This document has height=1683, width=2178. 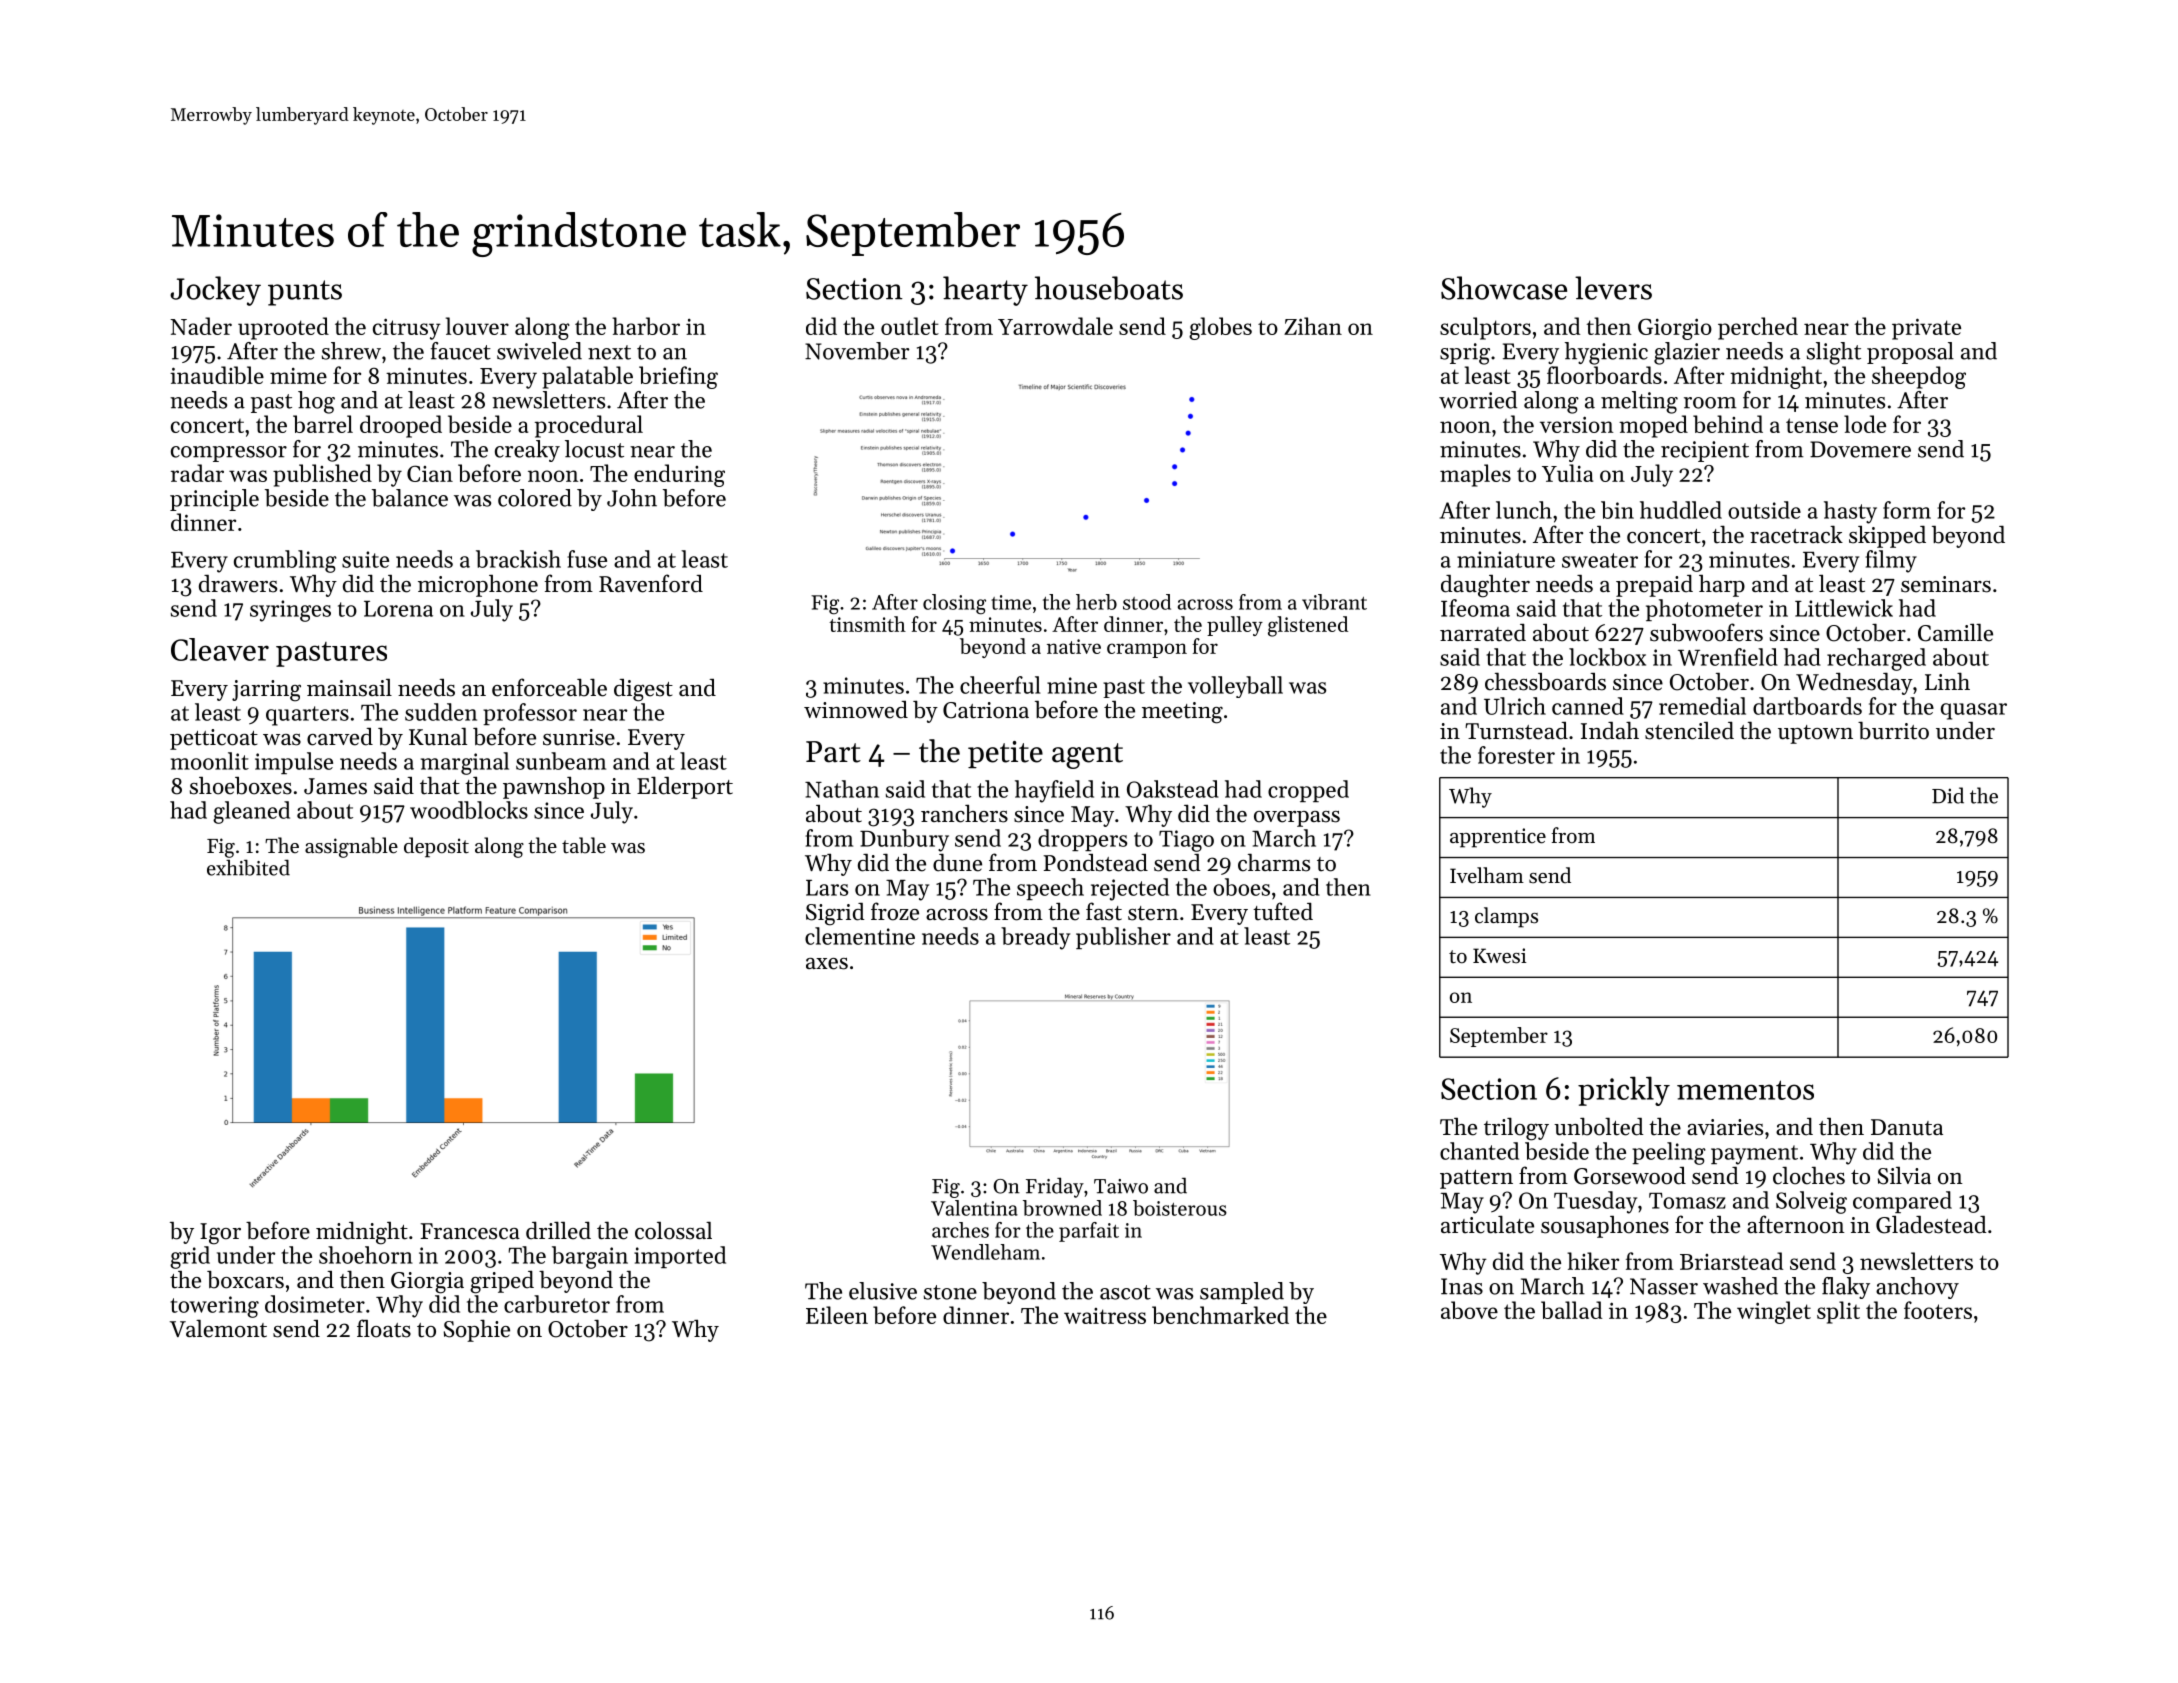 I want to click on maples, so click(x=1475, y=475).
